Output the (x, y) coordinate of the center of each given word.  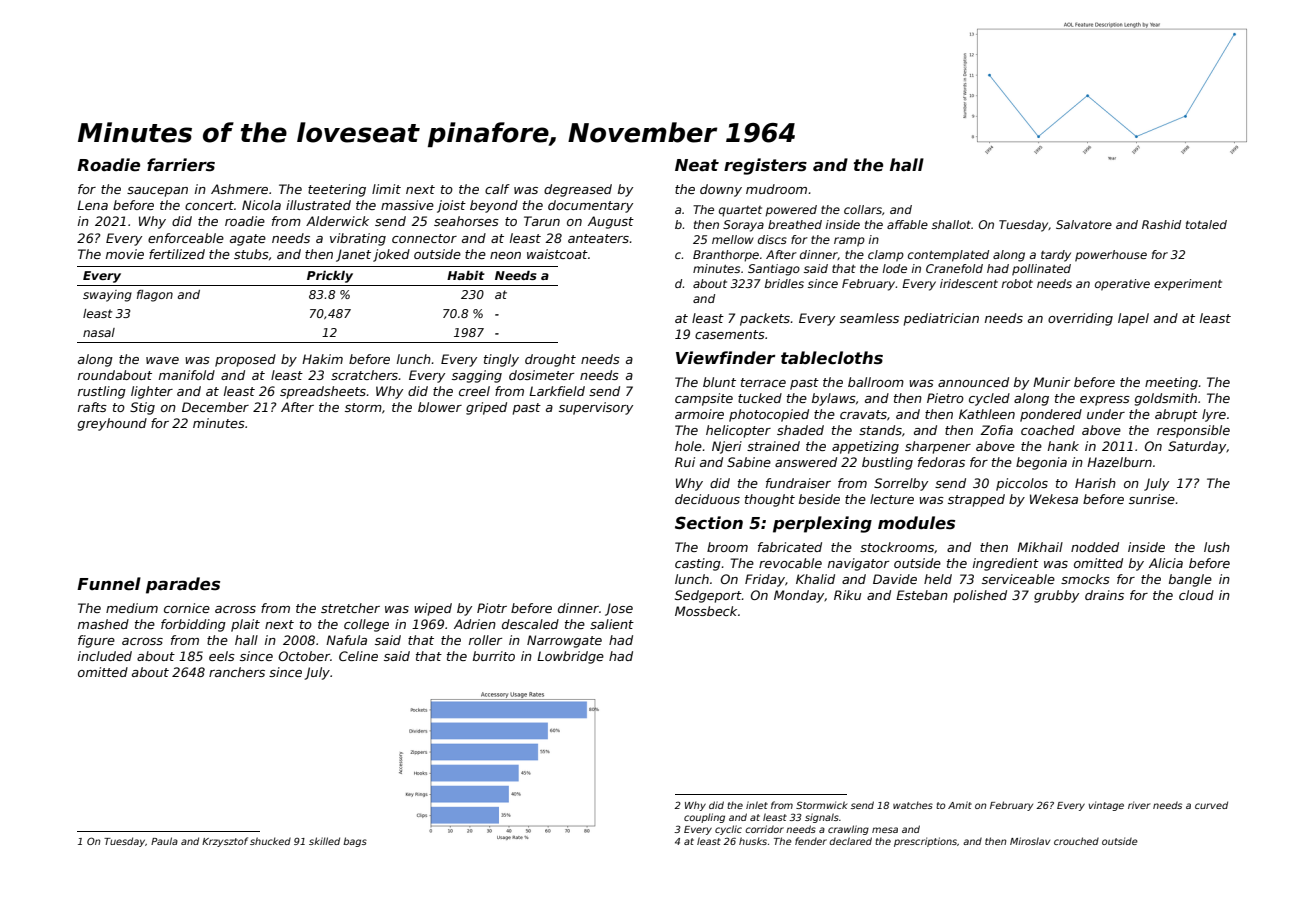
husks (753, 841)
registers (765, 166)
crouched (1076, 841)
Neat (697, 165)
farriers (181, 165)
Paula (164, 841)
